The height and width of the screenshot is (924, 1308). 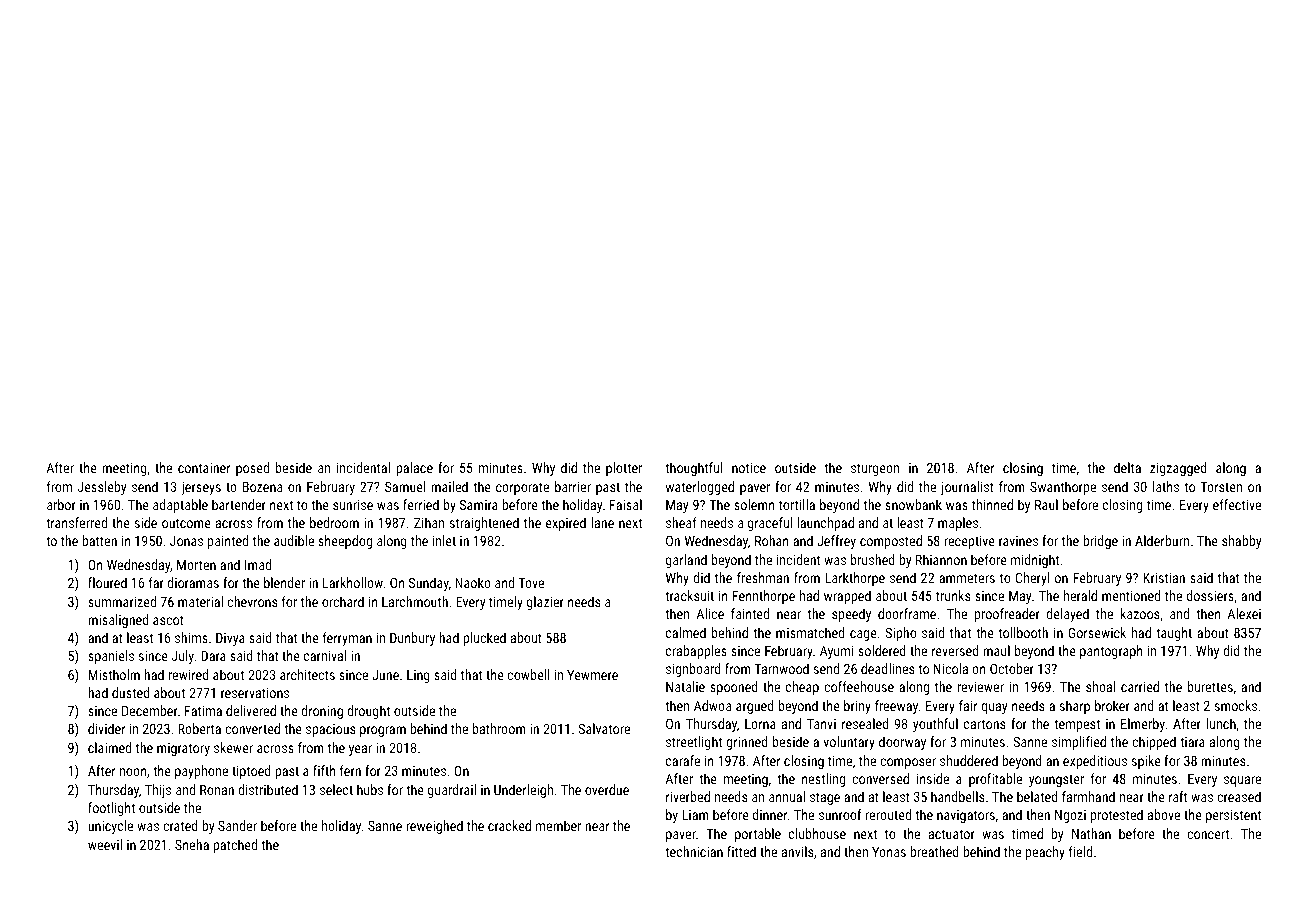 I want to click on container, so click(x=204, y=468).
